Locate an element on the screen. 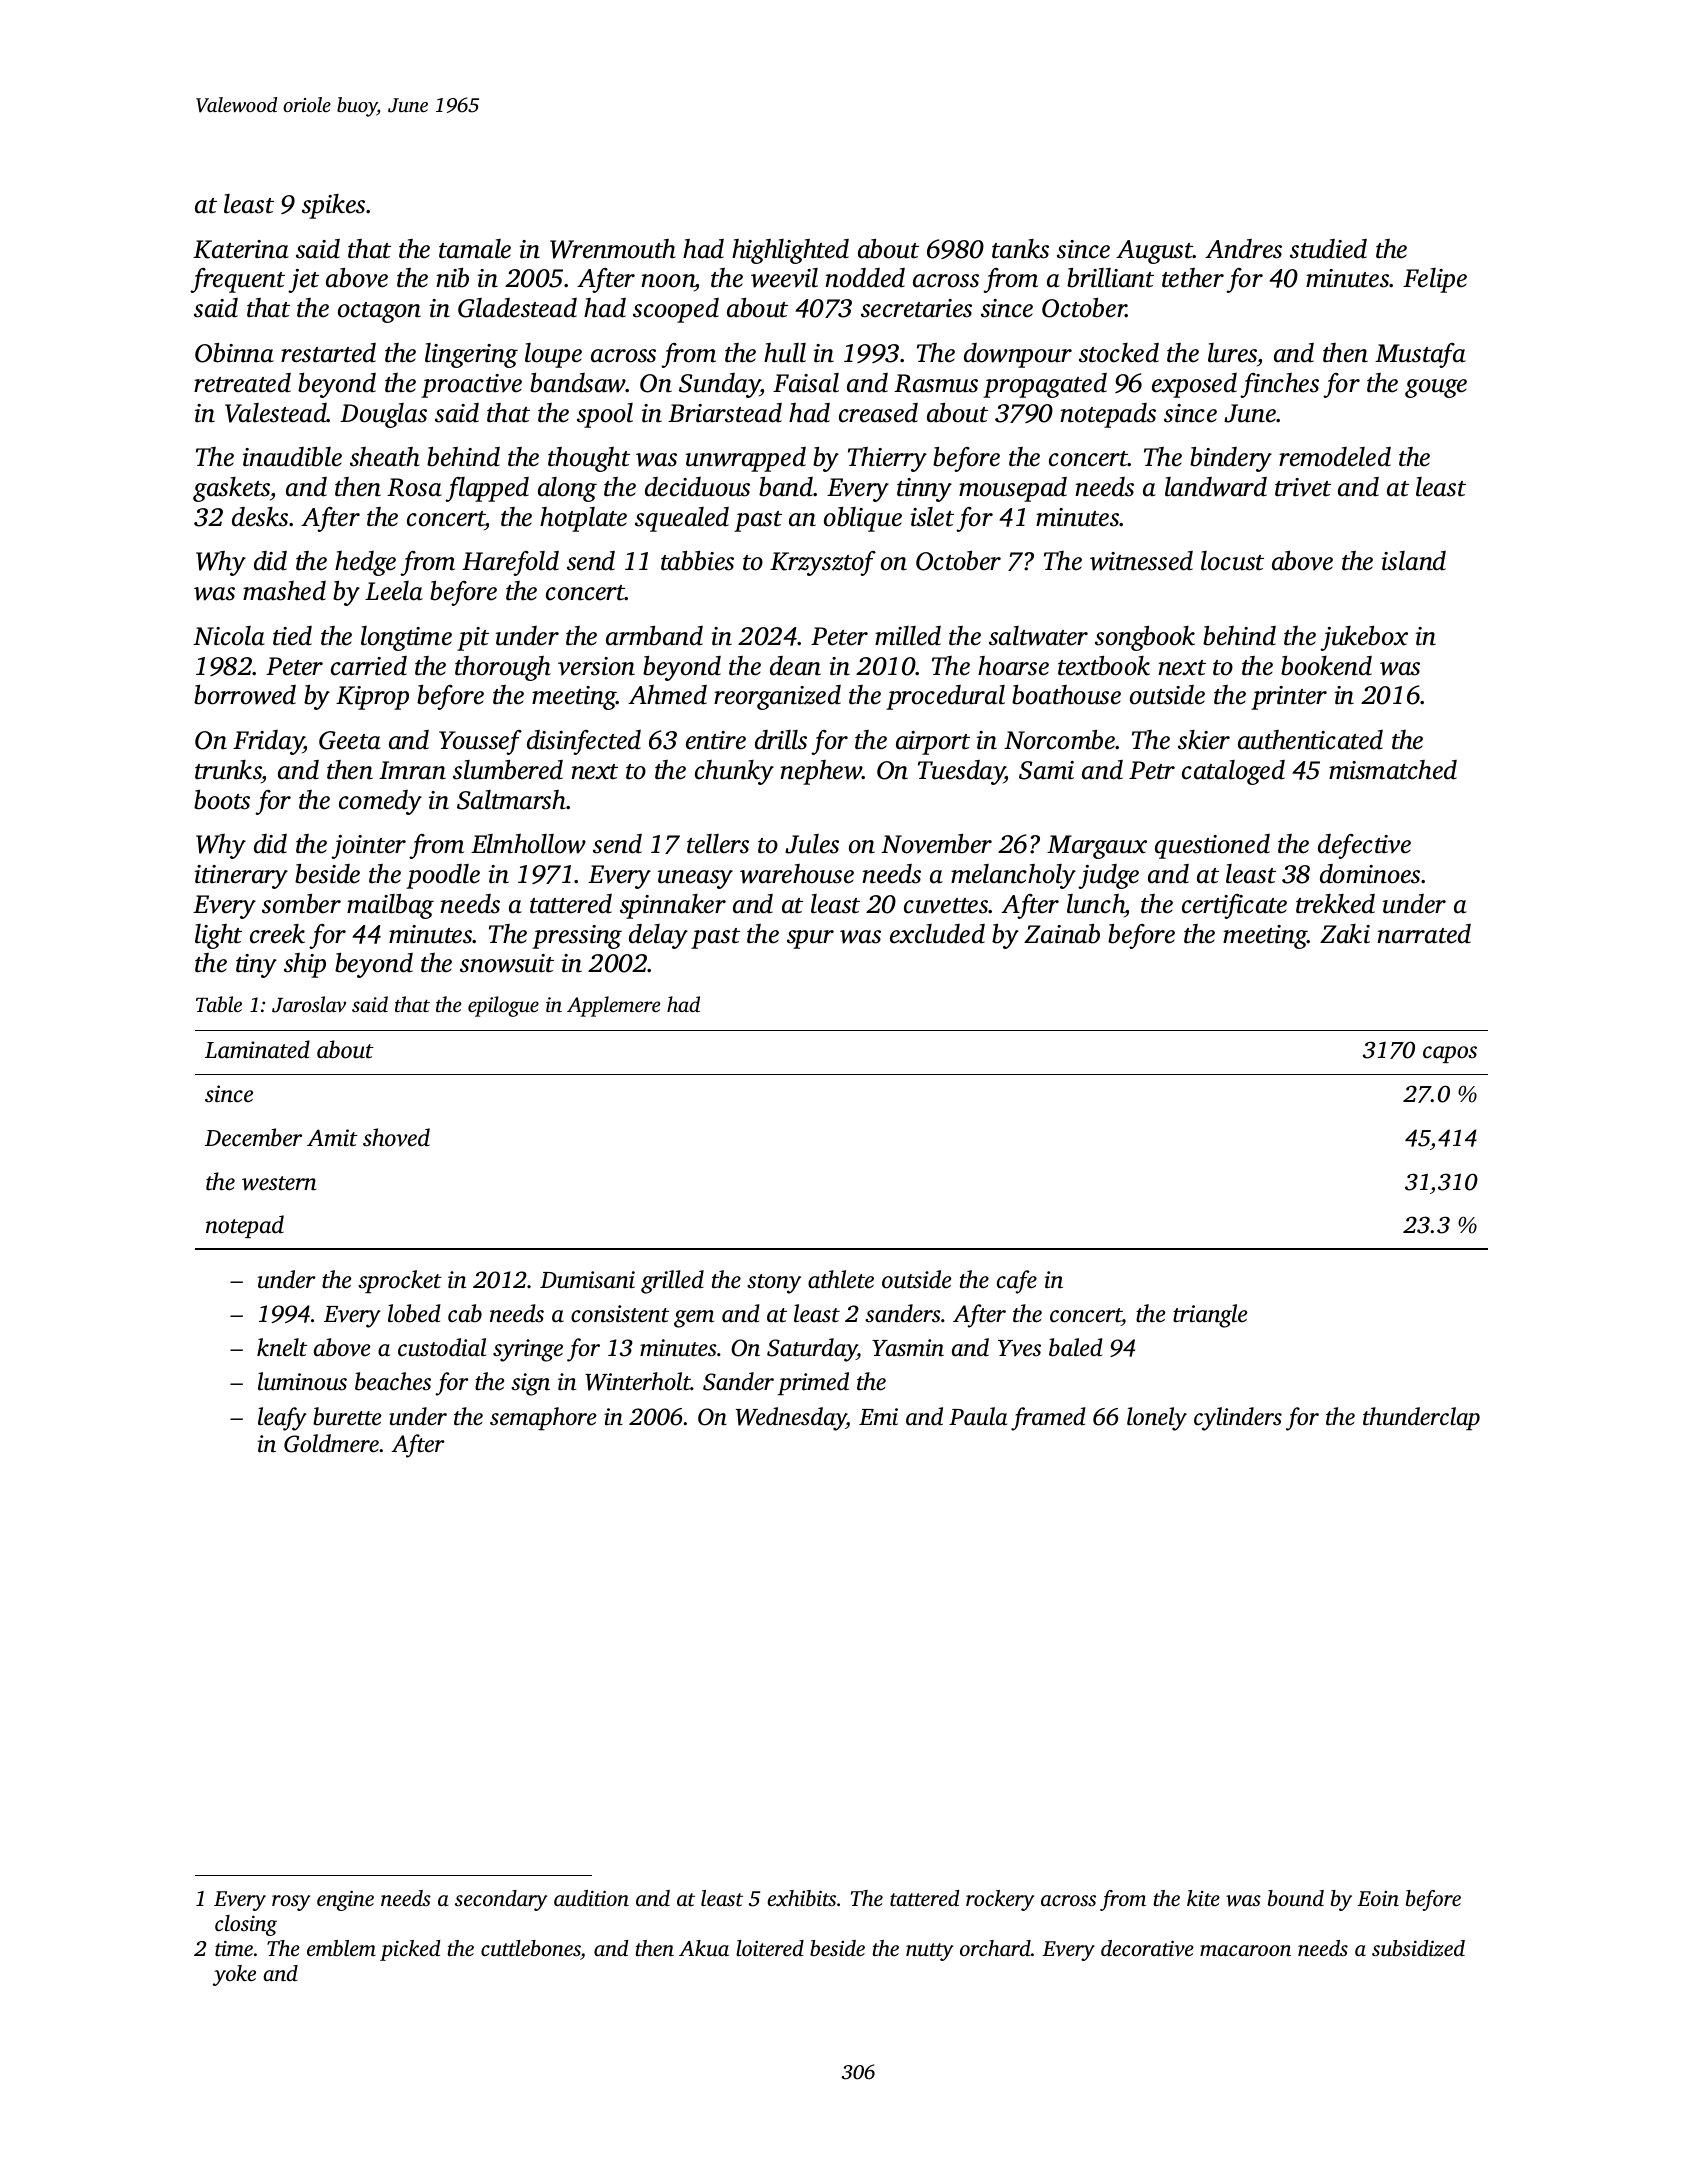 The width and height of the screenshot is (1683, 2178). Andres is located at coordinates (1243, 249).
